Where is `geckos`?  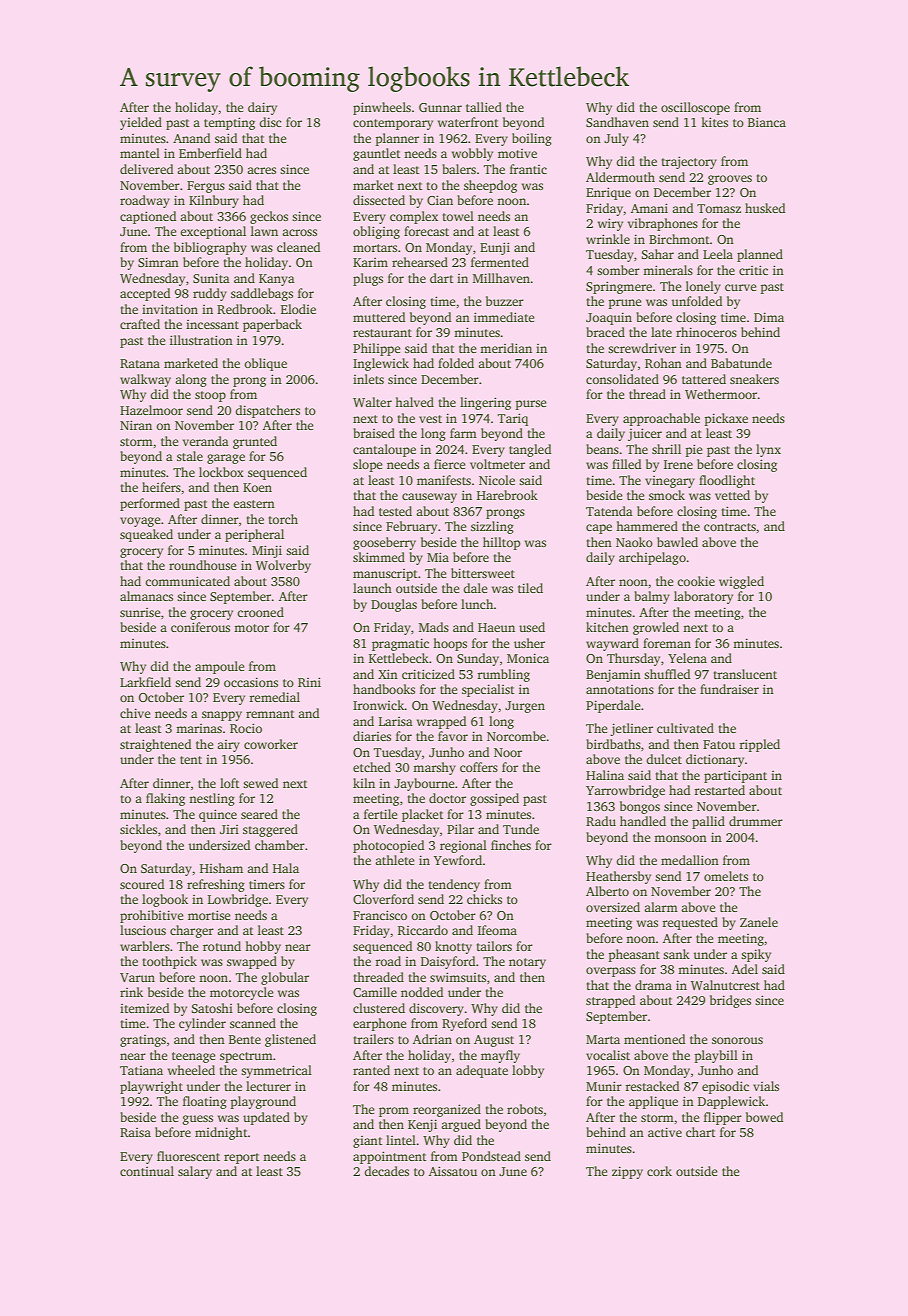
geckos is located at coordinates (269, 217).
